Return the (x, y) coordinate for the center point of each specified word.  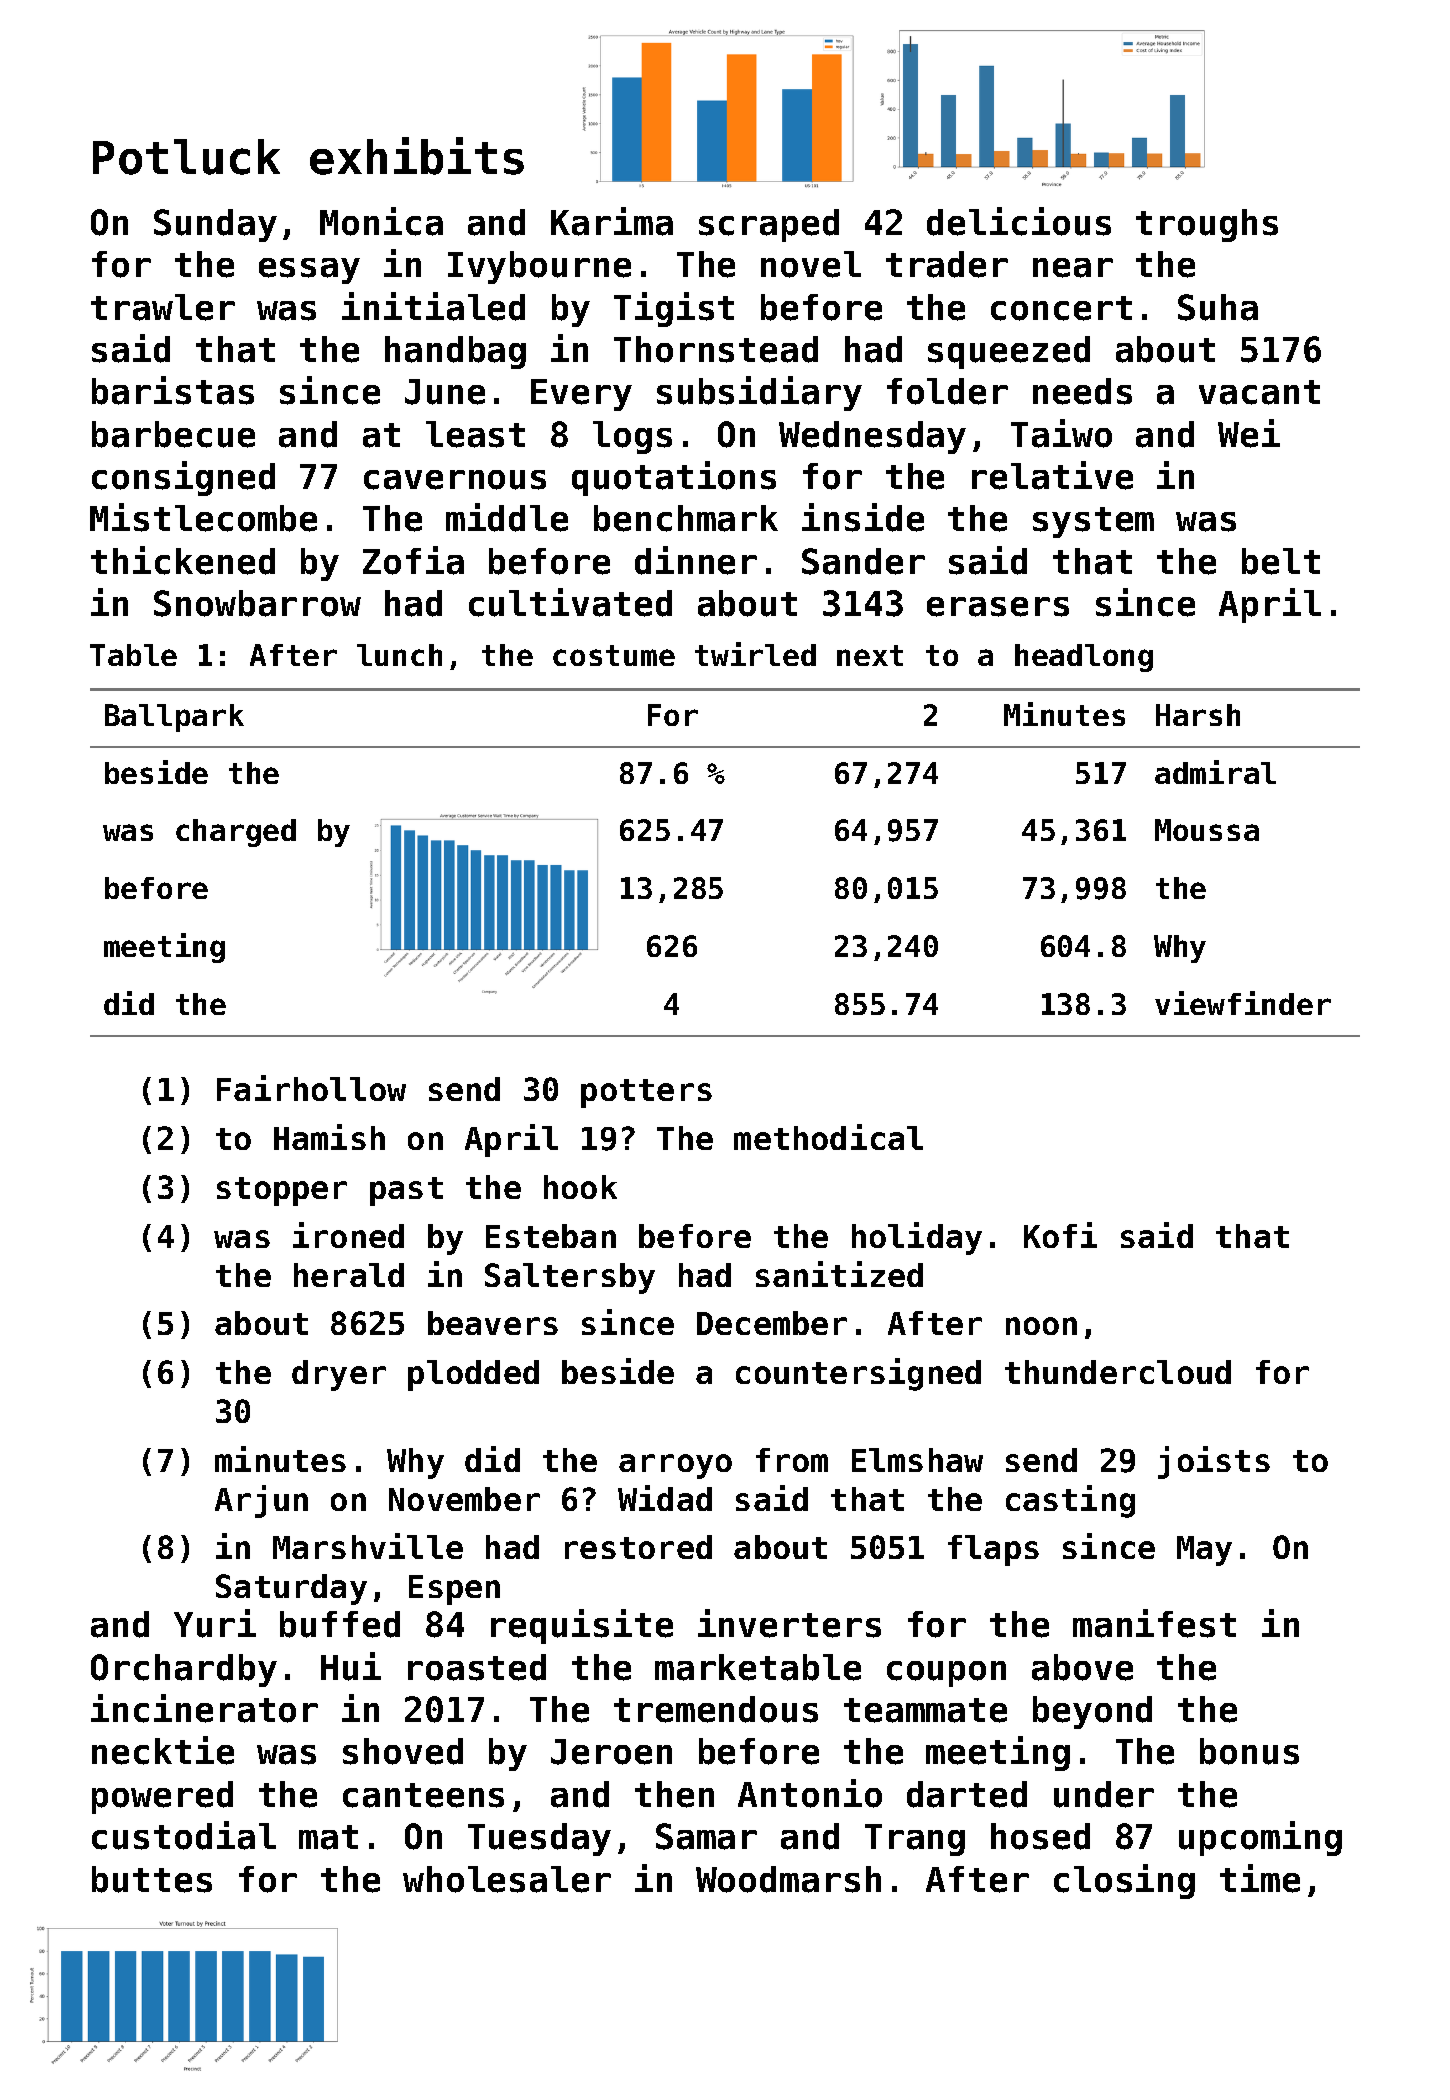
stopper (282, 1191)
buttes (152, 1879)
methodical (828, 1137)
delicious (1019, 221)
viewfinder (1243, 1003)
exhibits (417, 156)
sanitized (839, 1274)
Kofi (1060, 1235)
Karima (612, 221)
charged (236, 833)
